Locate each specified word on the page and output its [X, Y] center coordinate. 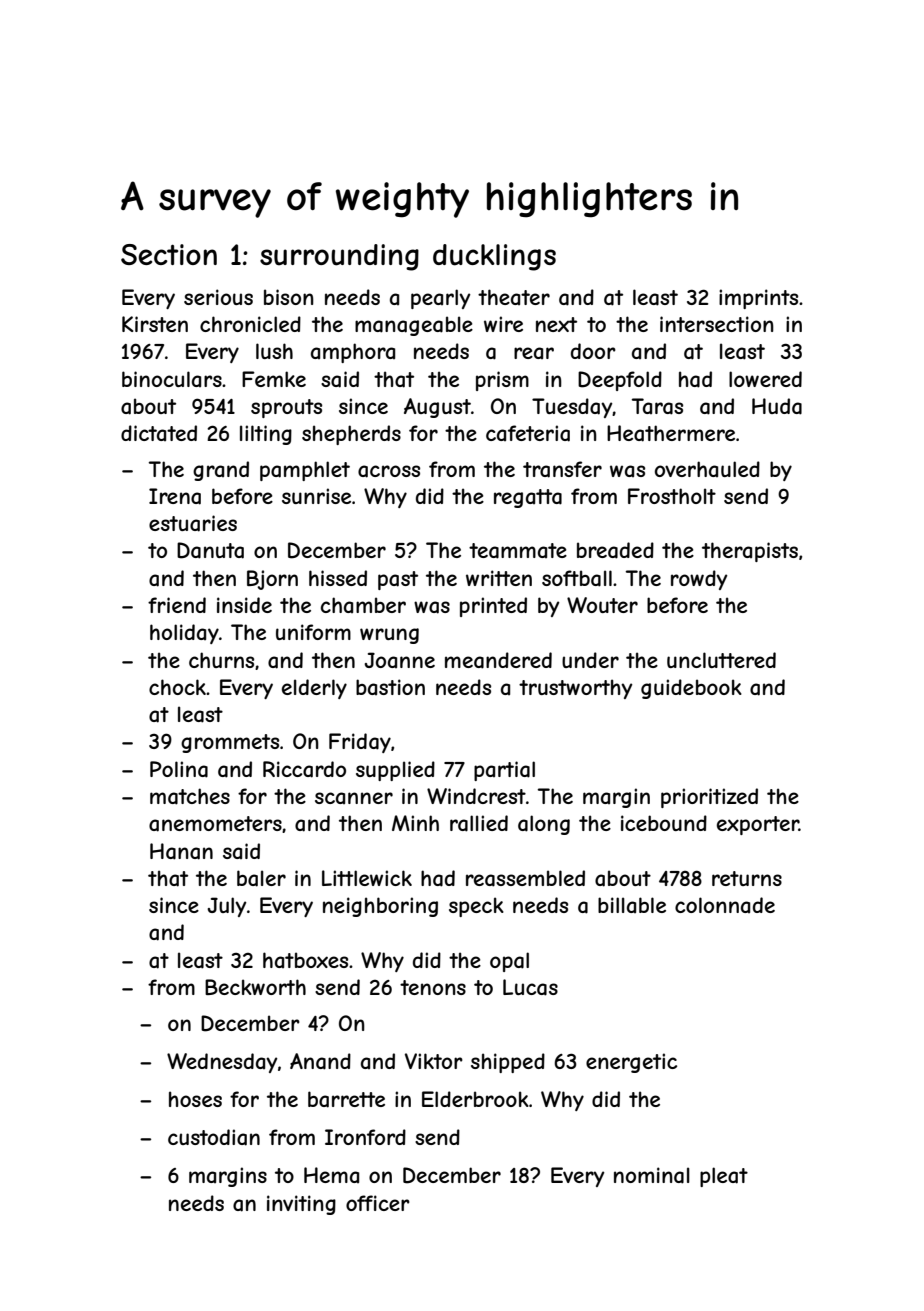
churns [221, 660]
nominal [652, 1175]
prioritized [709, 798]
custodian [214, 1137]
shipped [508, 1063]
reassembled [525, 878]
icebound [664, 823]
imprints [758, 299]
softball [577, 578]
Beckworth [255, 987]
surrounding [339, 257]
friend [177, 605]
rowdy [699, 580]
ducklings [494, 257]
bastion [390, 687]
